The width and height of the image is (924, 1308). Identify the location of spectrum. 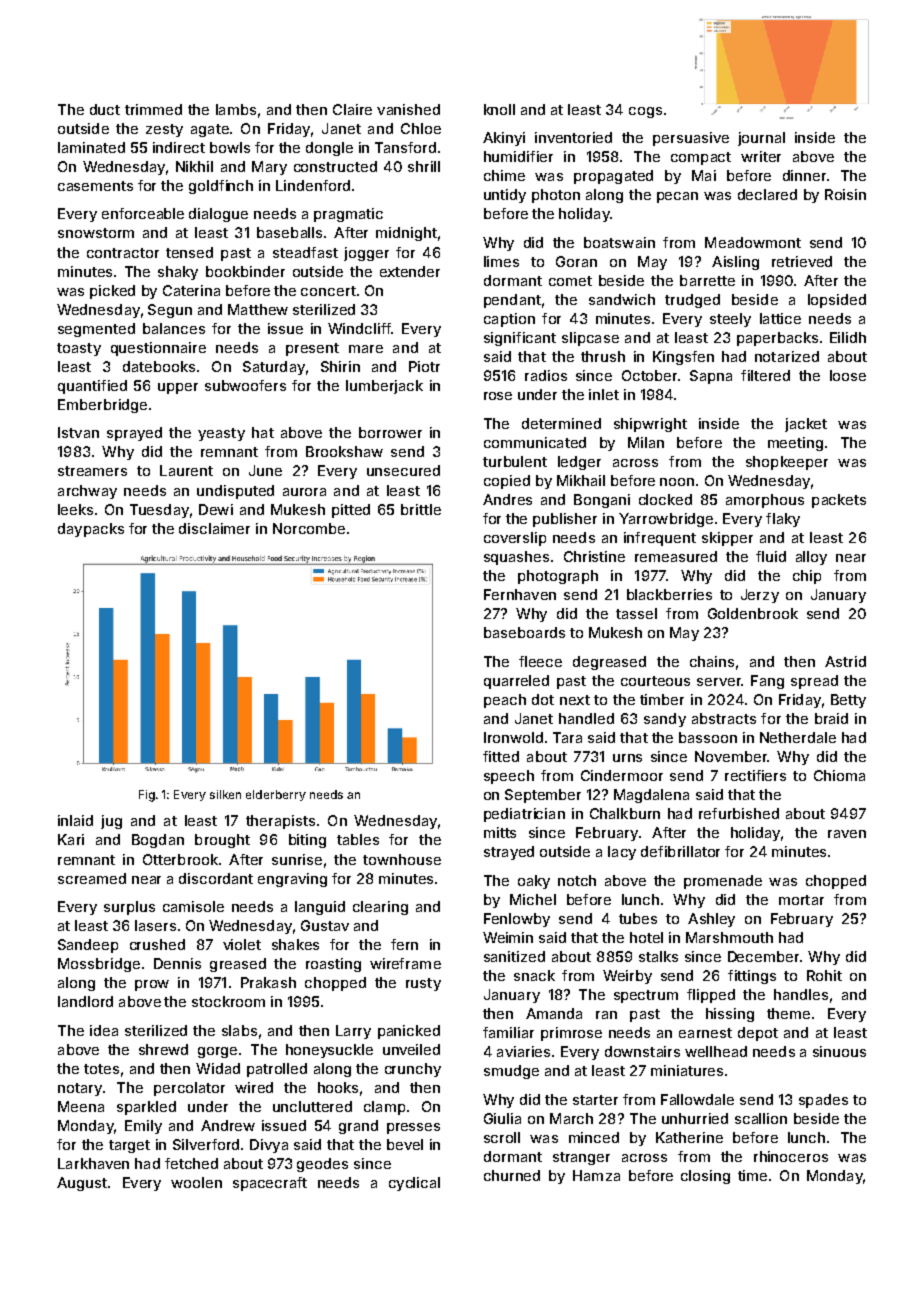
(646, 996).
